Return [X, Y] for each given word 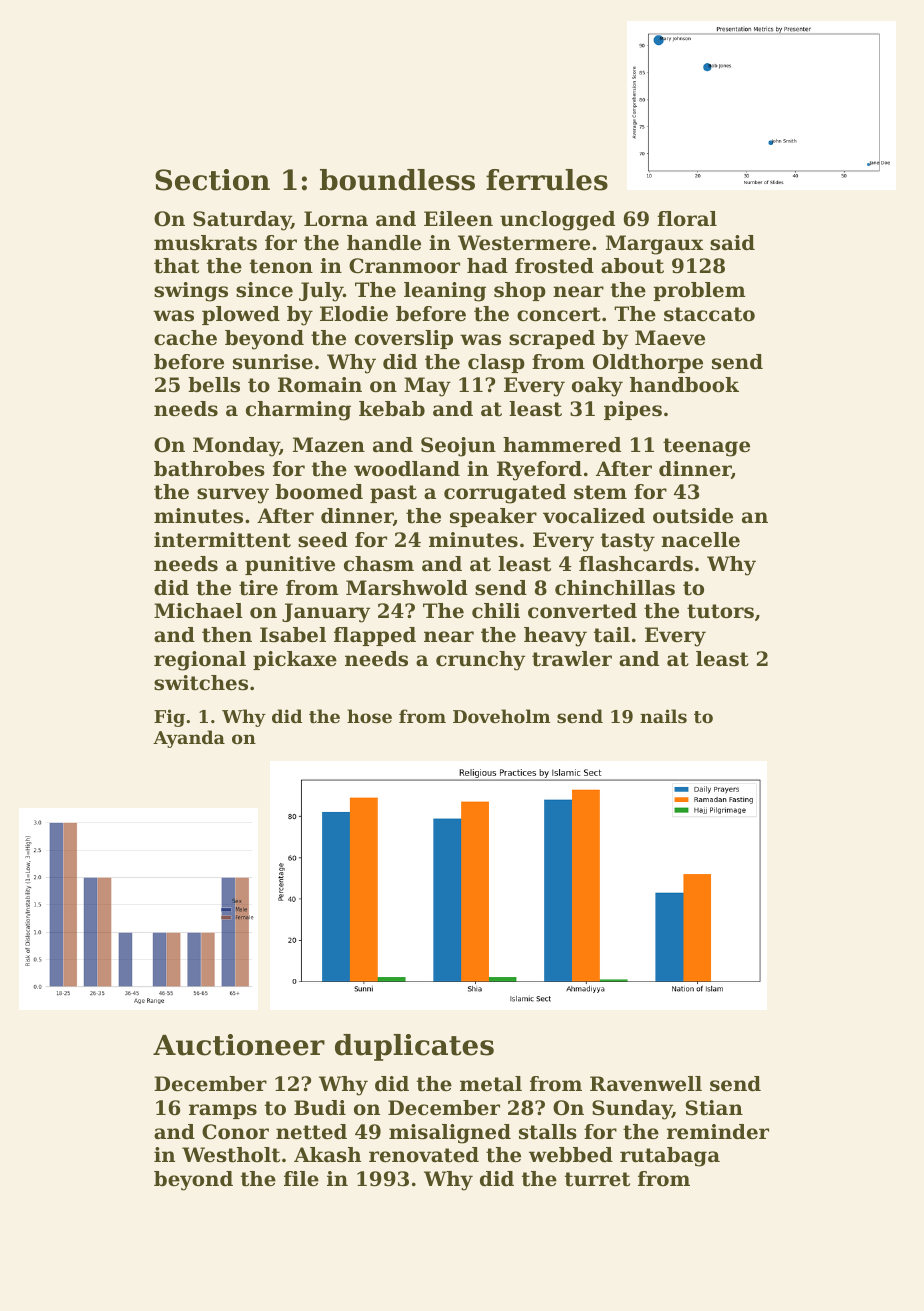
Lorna [336, 219]
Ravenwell [646, 1084]
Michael [198, 611]
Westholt [231, 1155]
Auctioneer [239, 1045]
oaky [597, 387]
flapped [375, 636]
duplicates [414, 1047]
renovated [424, 1155]
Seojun [458, 447]
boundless [397, 180]
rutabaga [670, 1157]
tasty [628, 542]
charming [298, 411]
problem [699, 291]
